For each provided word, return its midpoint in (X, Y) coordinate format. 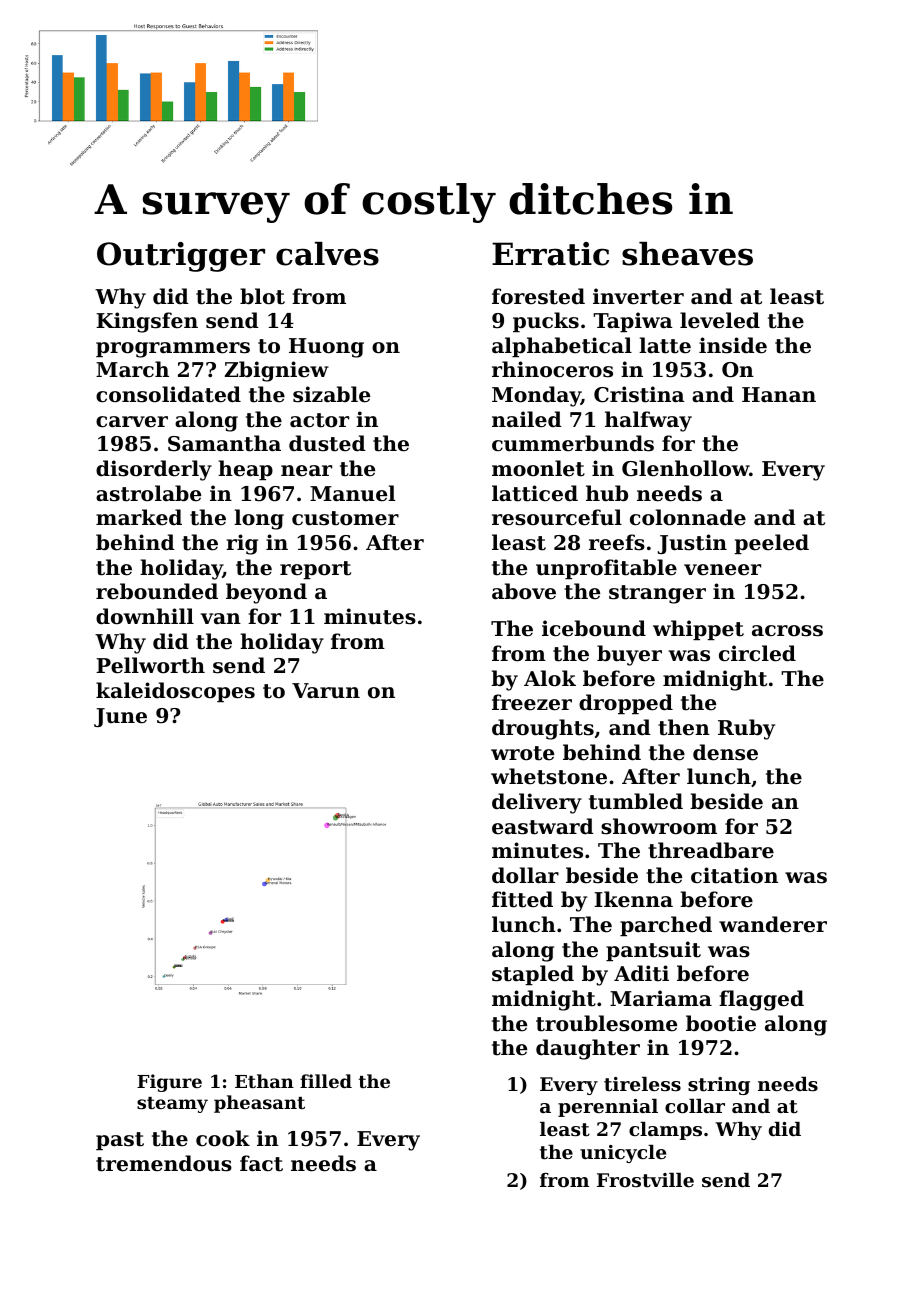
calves (327, 254)
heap (245, 470)
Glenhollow (685, 468)
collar (695, 1106)
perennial (608, 1108)
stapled (533, 975)
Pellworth (150, 665)
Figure (169, 1083)
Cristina (639, 394)
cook (223, 1138)
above (524, 591)
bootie (721, 1023)
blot (262, 296)
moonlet (538, 468)
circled (757, 653)
